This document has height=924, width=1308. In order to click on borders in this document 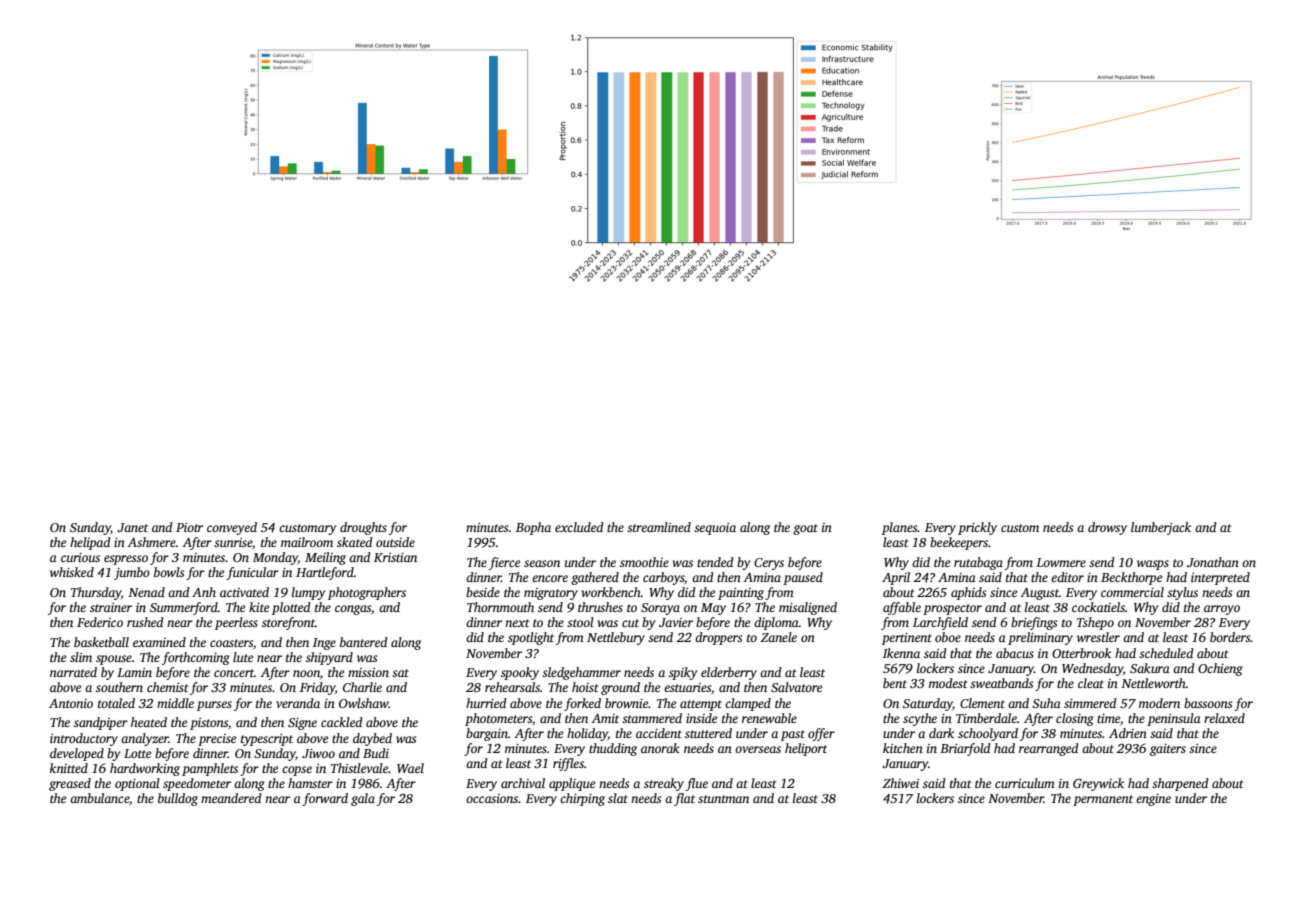, I will do `click(1230, 637)`.
